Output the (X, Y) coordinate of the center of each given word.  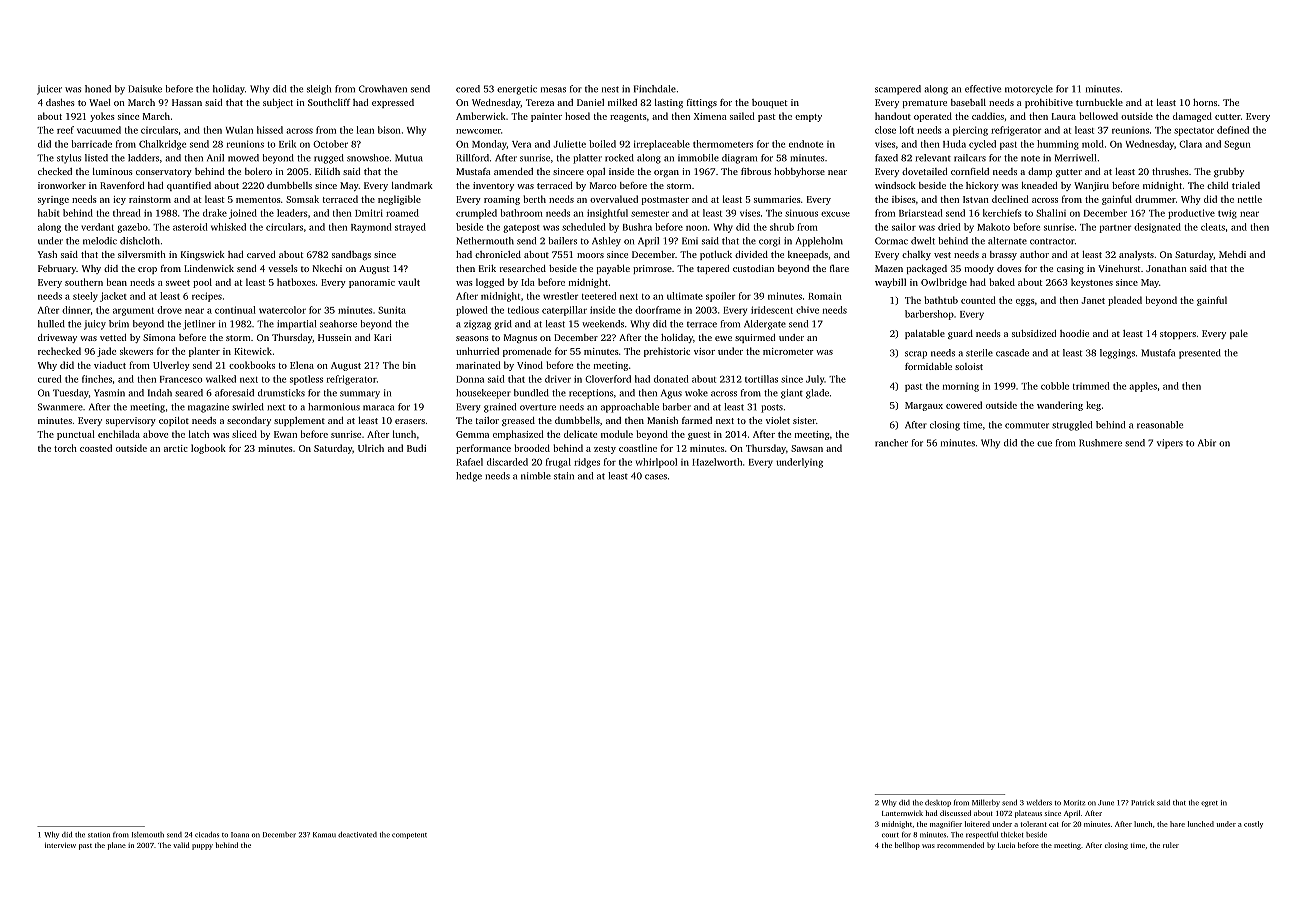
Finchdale (655, 89)
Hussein (335, 337)
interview (60, 845)
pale (1239, 334)
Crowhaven (383, 89)
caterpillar (564, 311)
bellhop (907, 846)
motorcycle (1029, 90)
